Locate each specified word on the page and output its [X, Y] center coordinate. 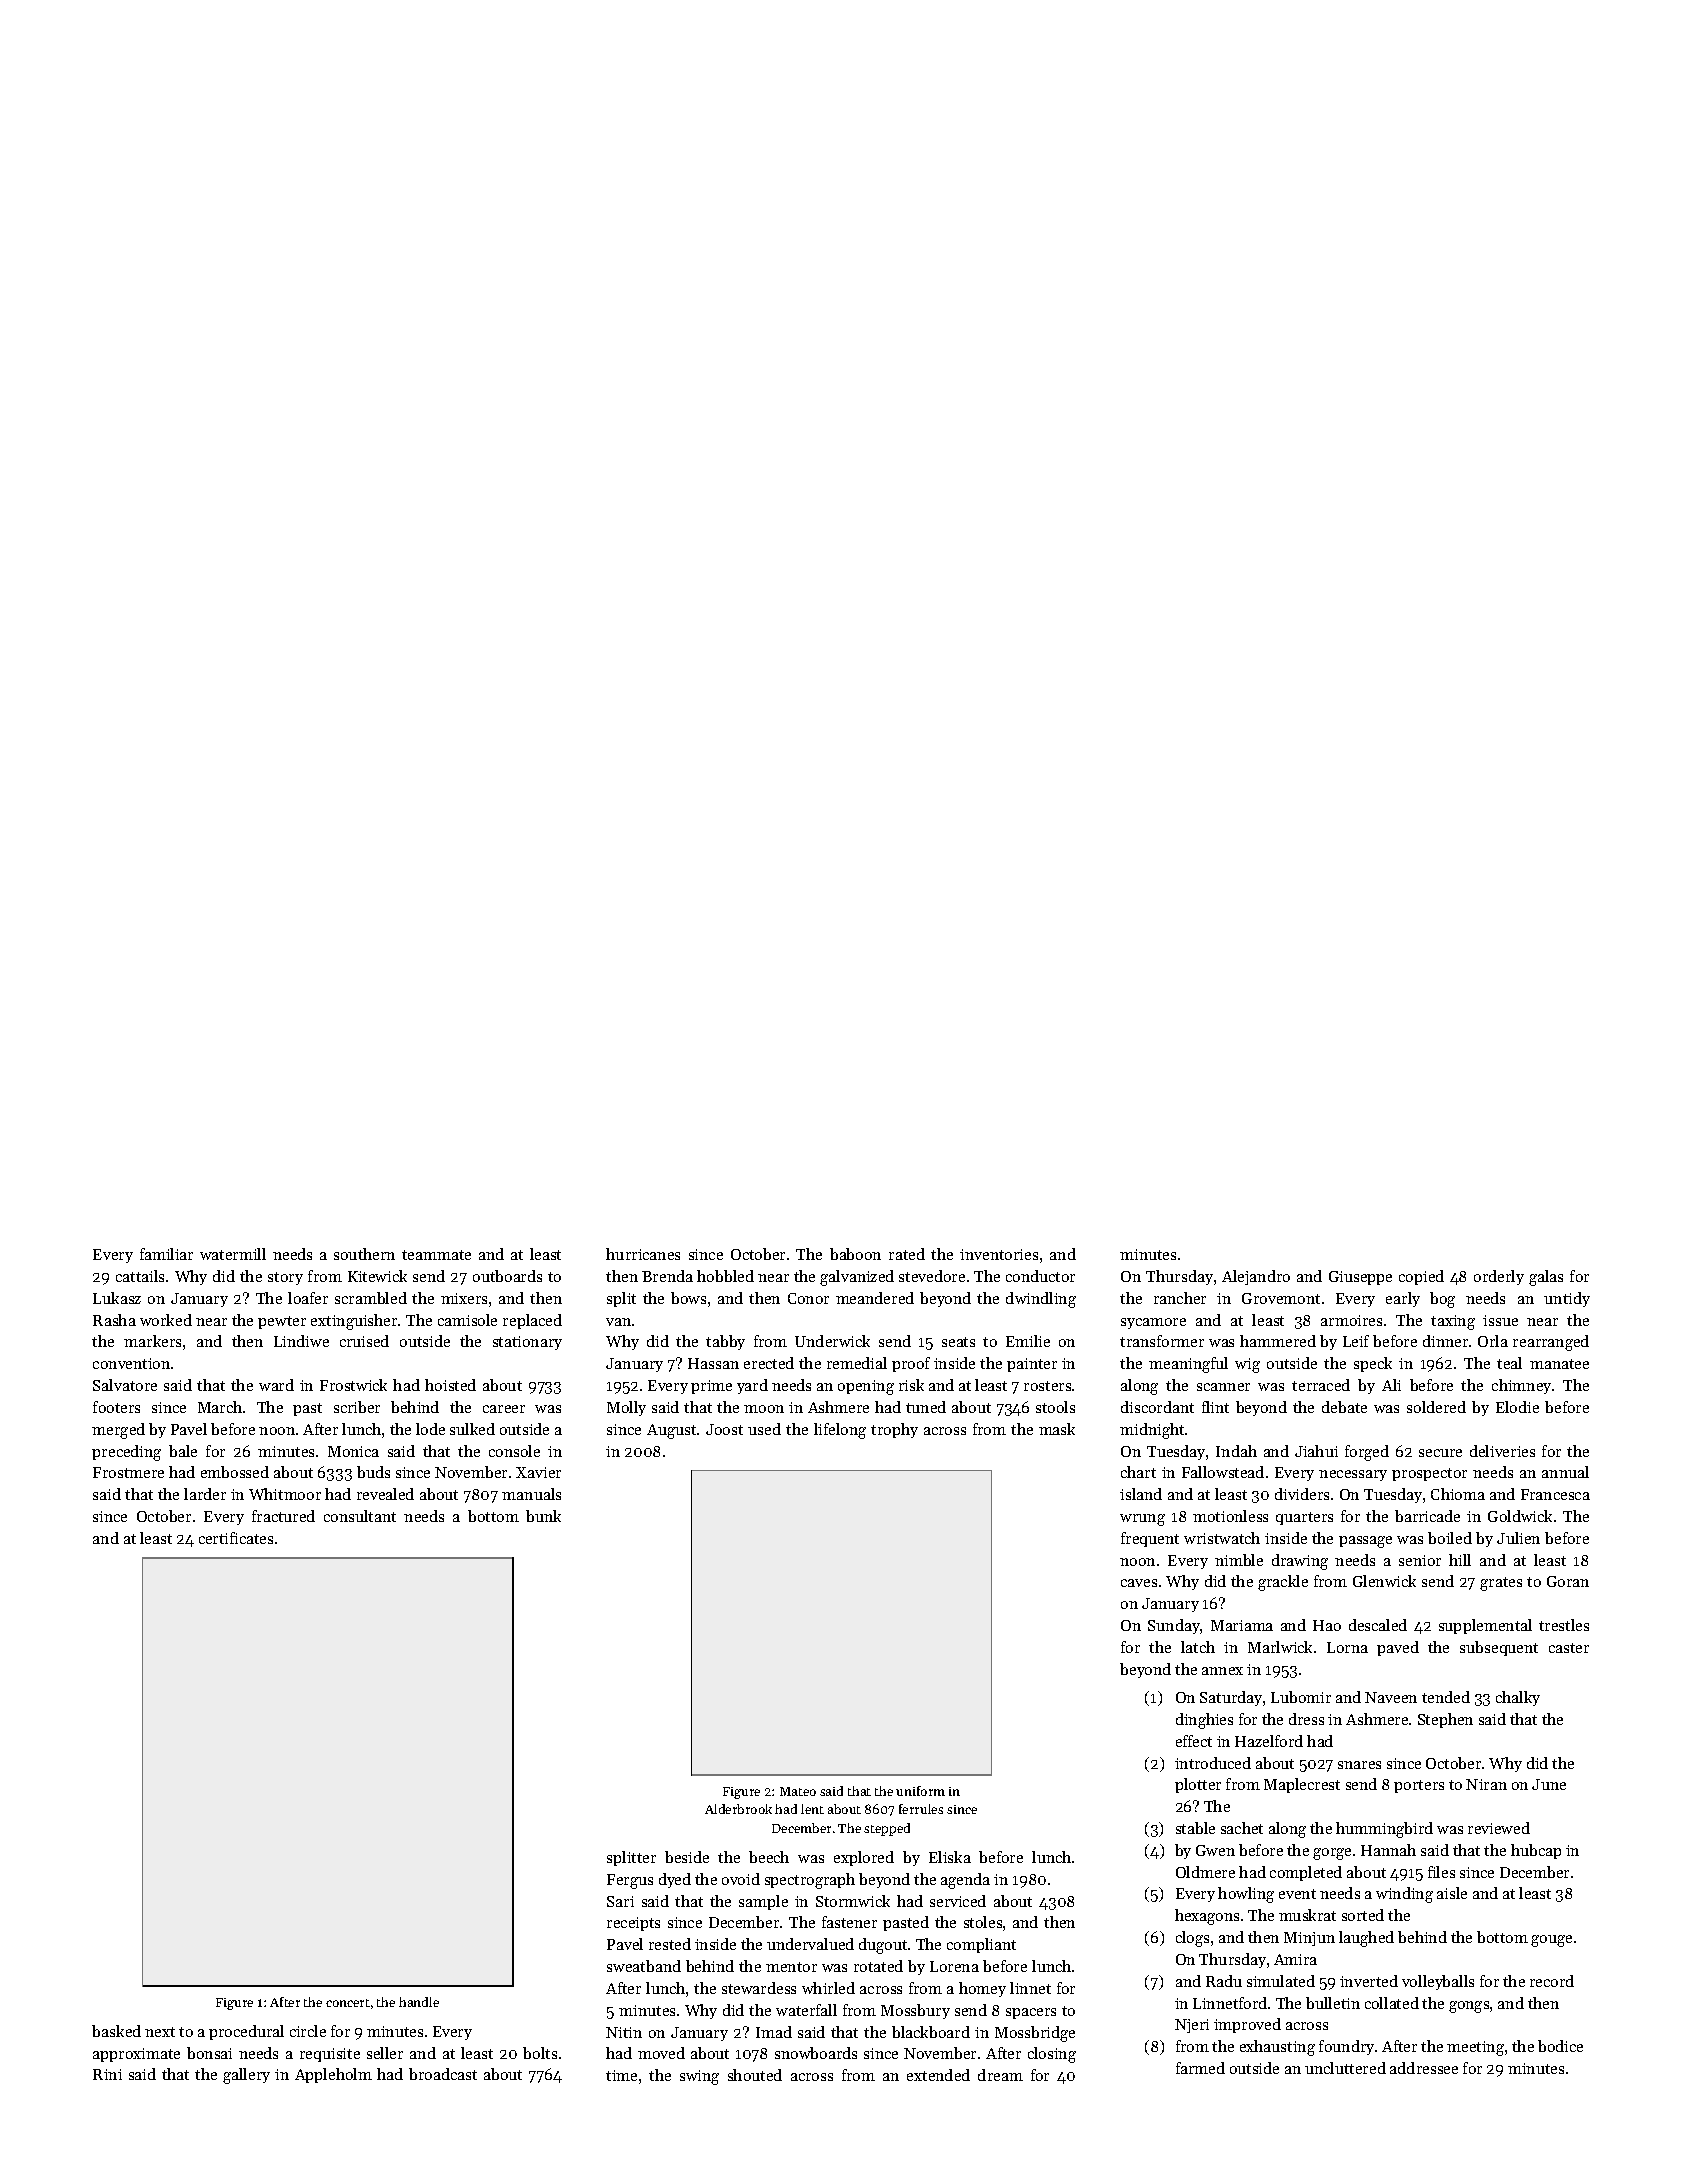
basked [116, 2031]
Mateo [798, 1791]
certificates [236, 1538]
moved [661, 2053]
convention [131, 1363]
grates [1501, 1584]
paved [1398, 1648]
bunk [543, 1516]
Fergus [630, 1881]
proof [911, 1364]
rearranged [1551, 1343]
